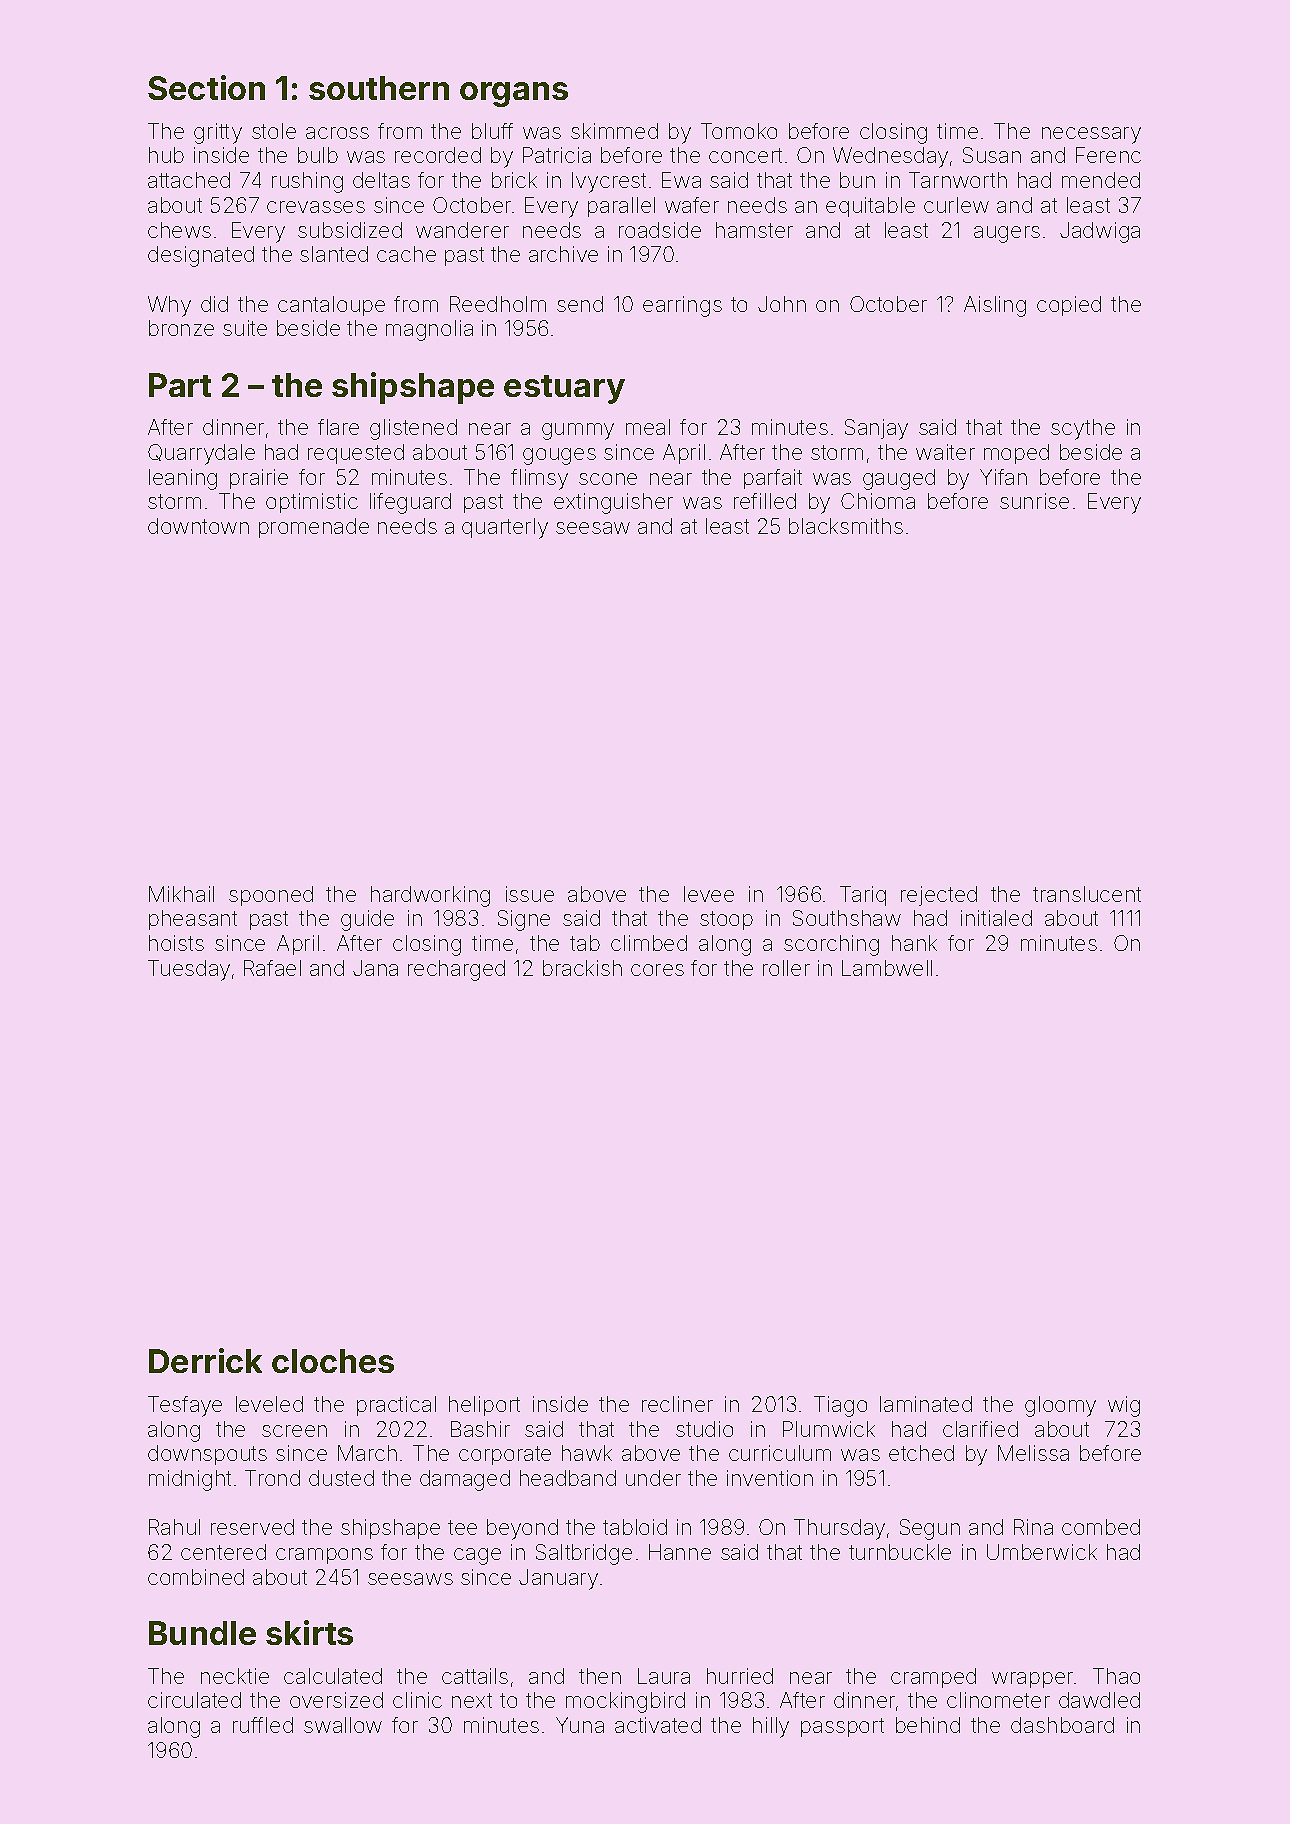 The height and width of the page is (1824, 1290). What do you see at coordinates (314, 528) in the page?
I see `promenade` at bounding box center [314, 528].
